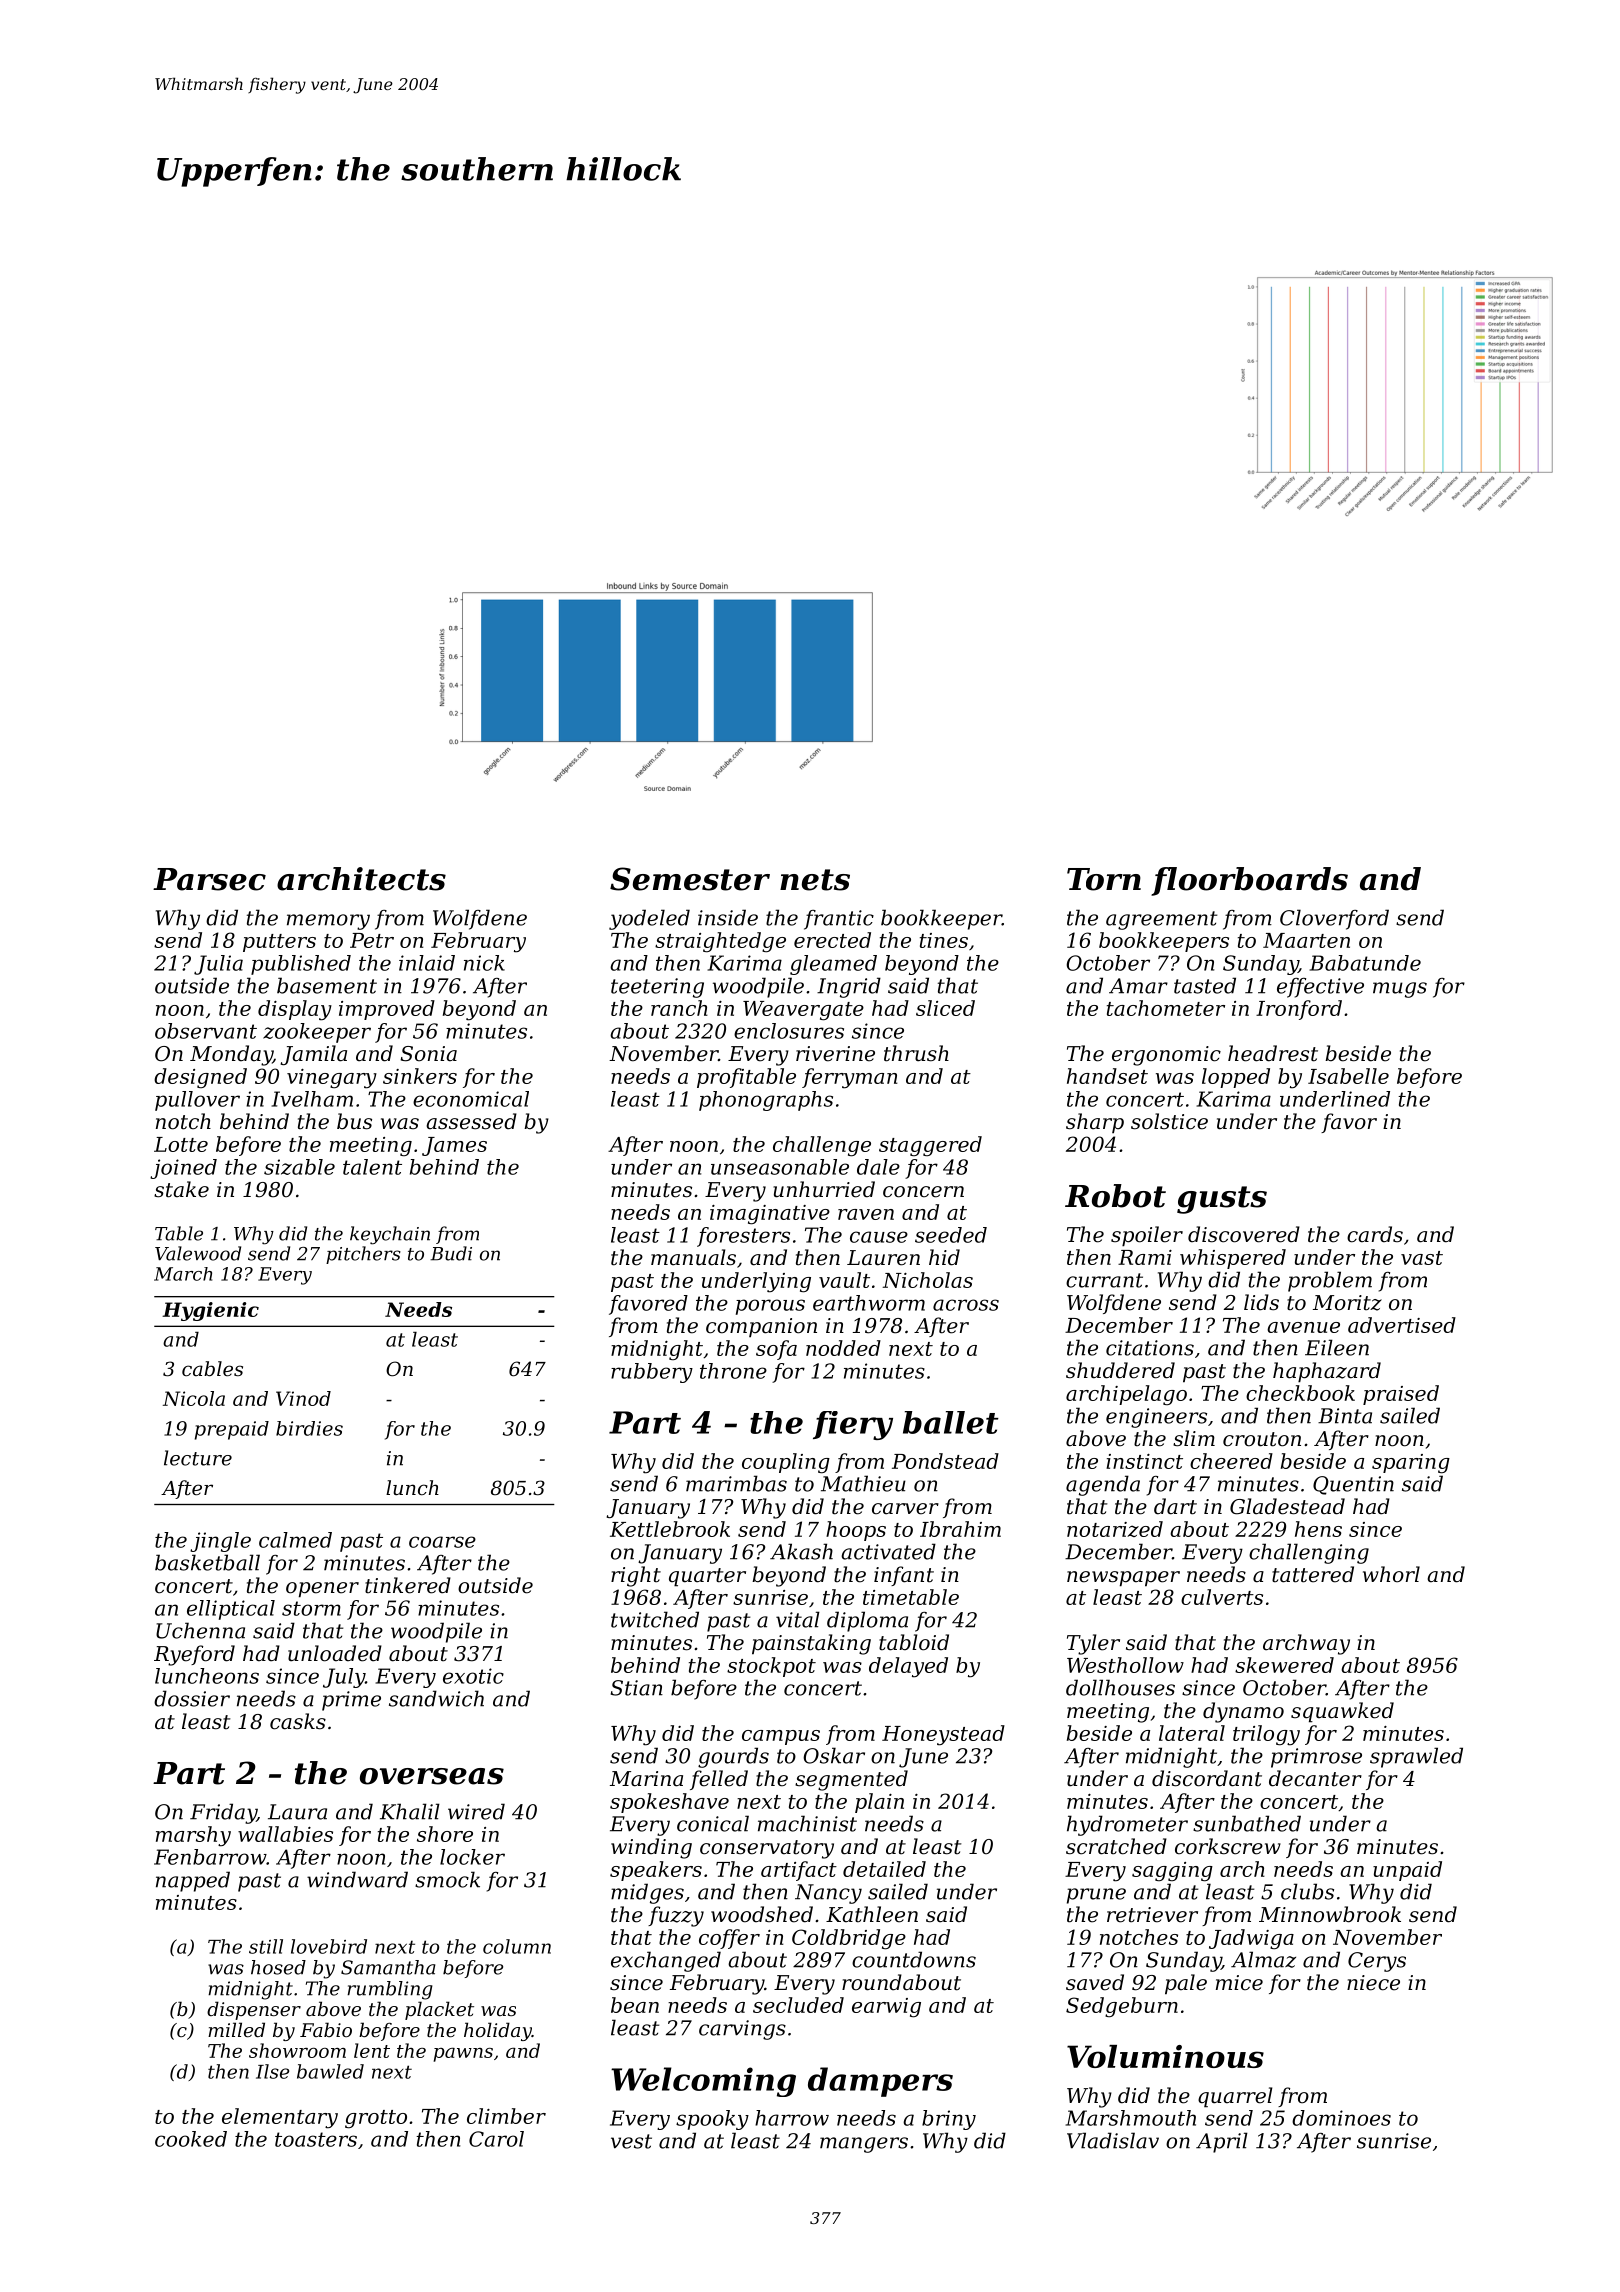 This document has width=1620, height=2292. Describe the element at coordinates (1422, 1258) in the document. I see `vast` at that location.
